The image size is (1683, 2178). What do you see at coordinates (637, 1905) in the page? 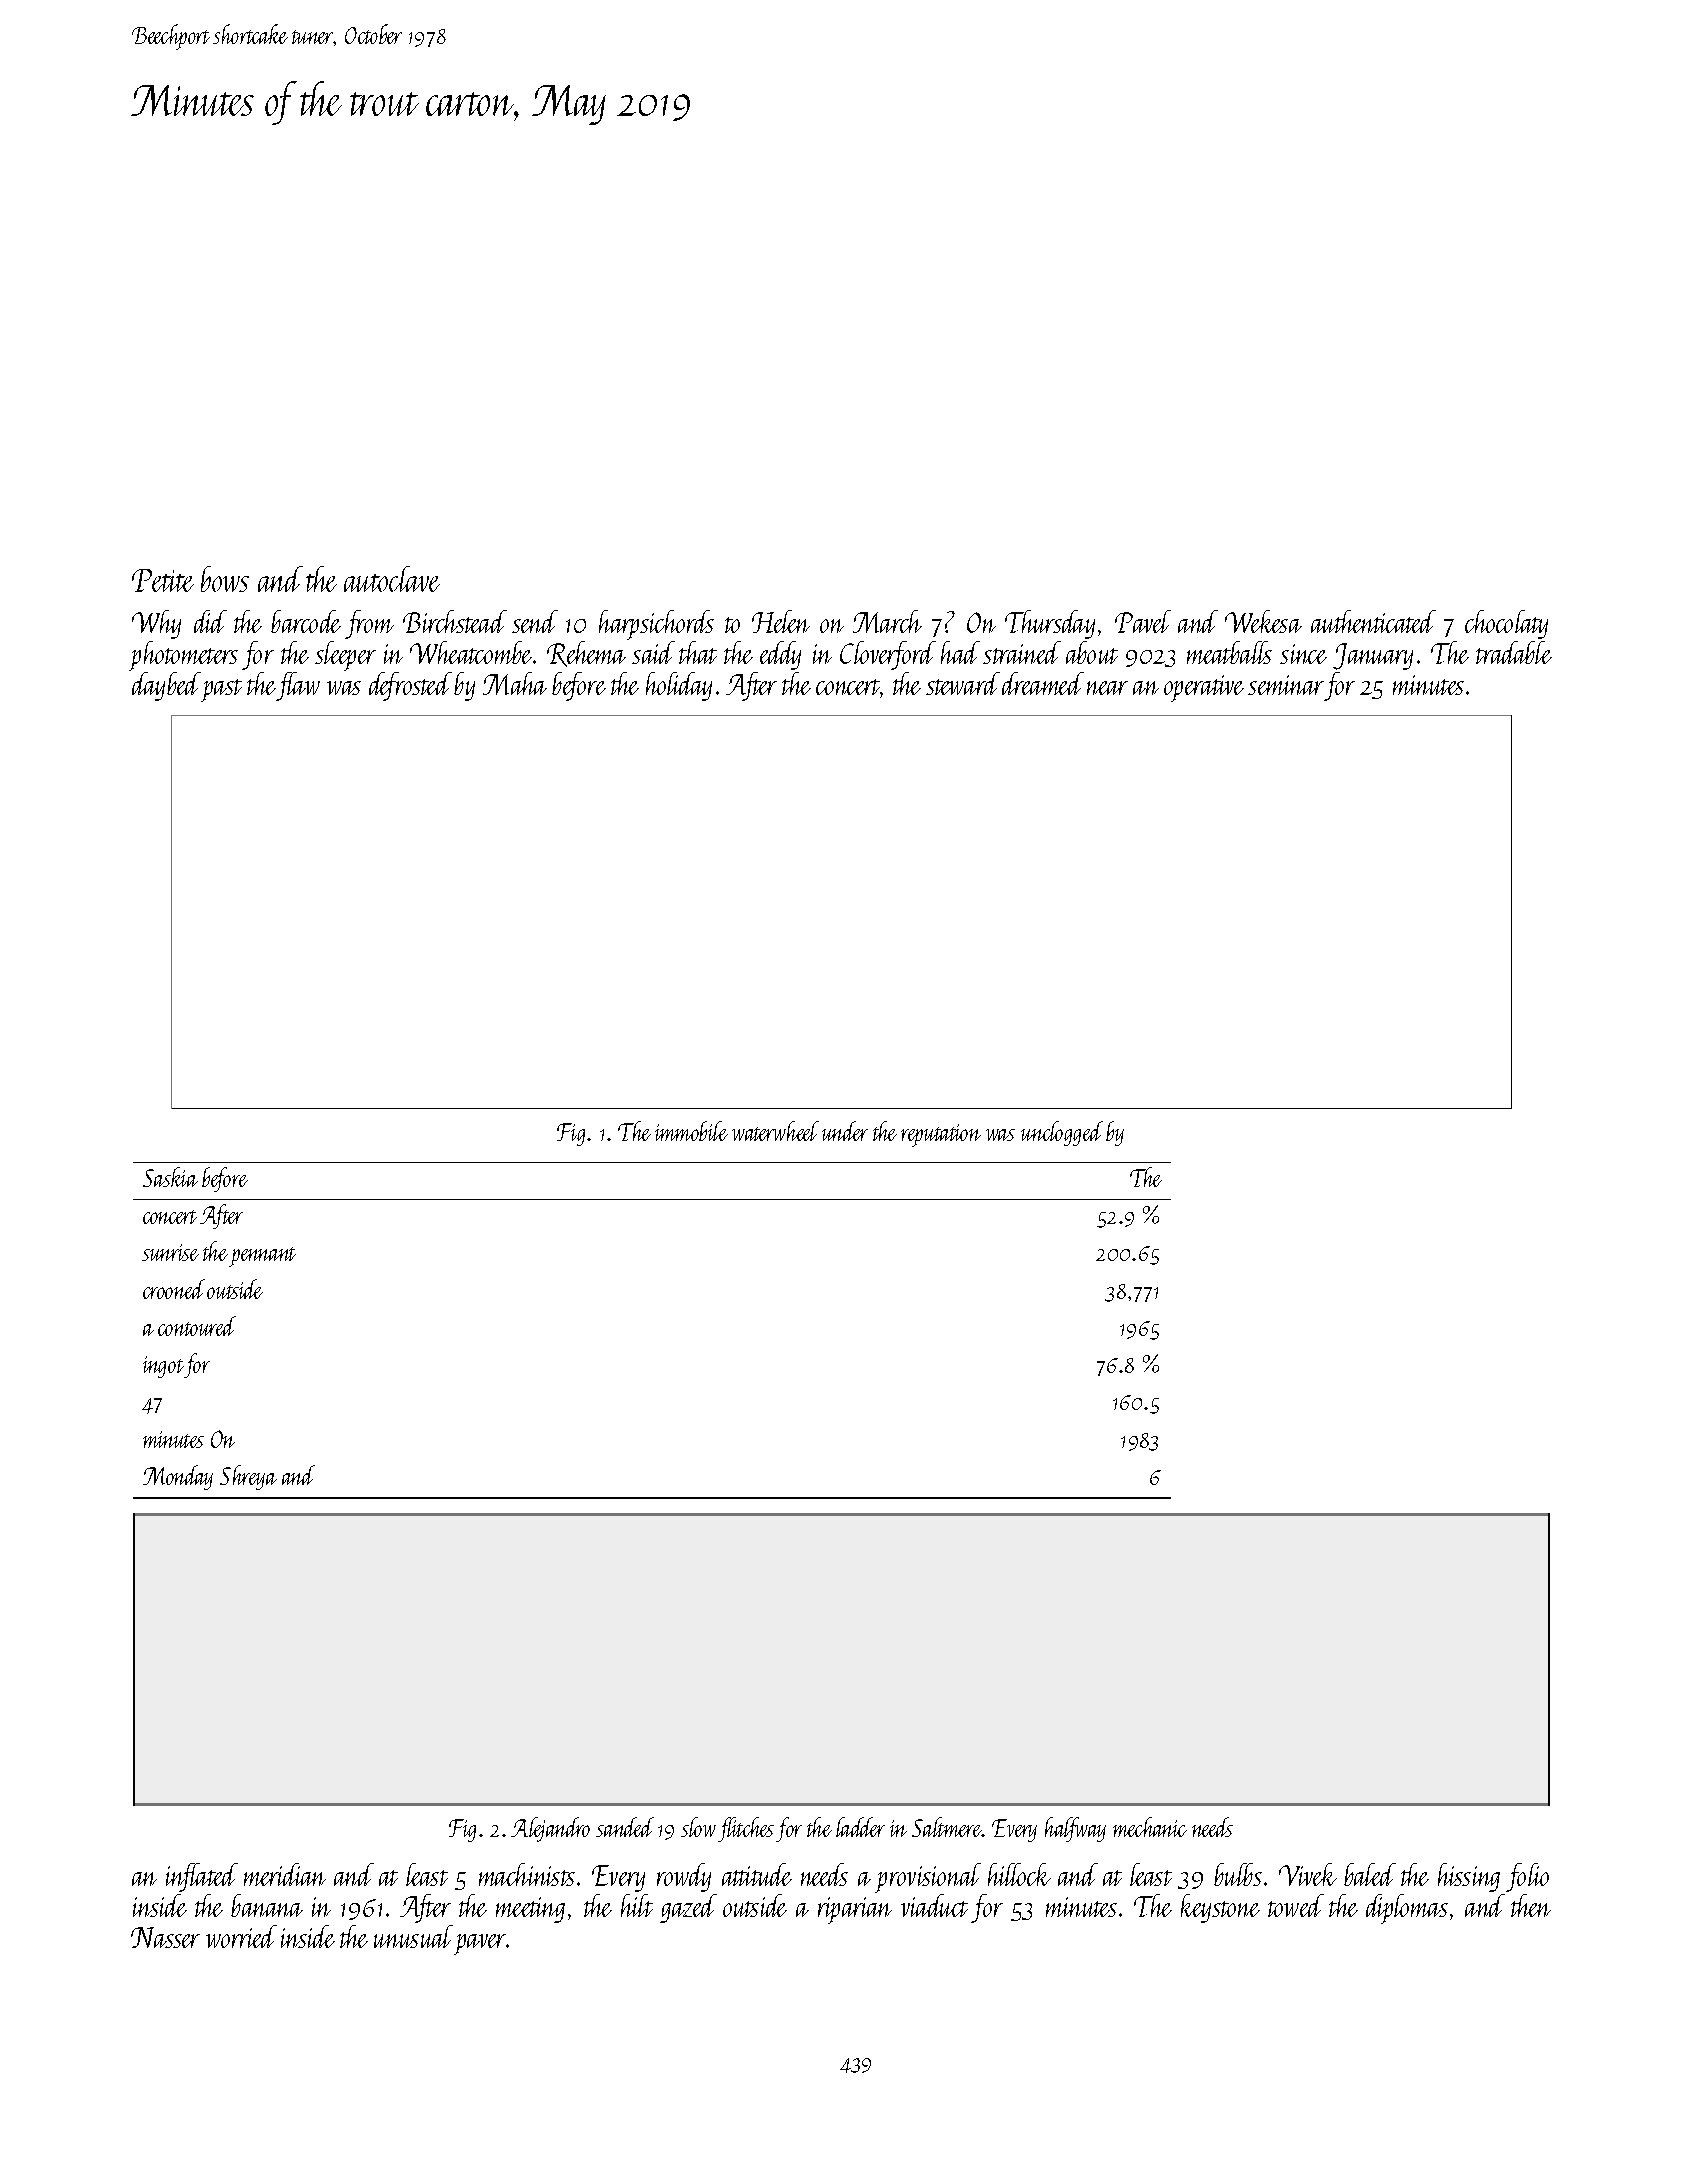
I see `hilt` at bounding box center [637, 1905].
